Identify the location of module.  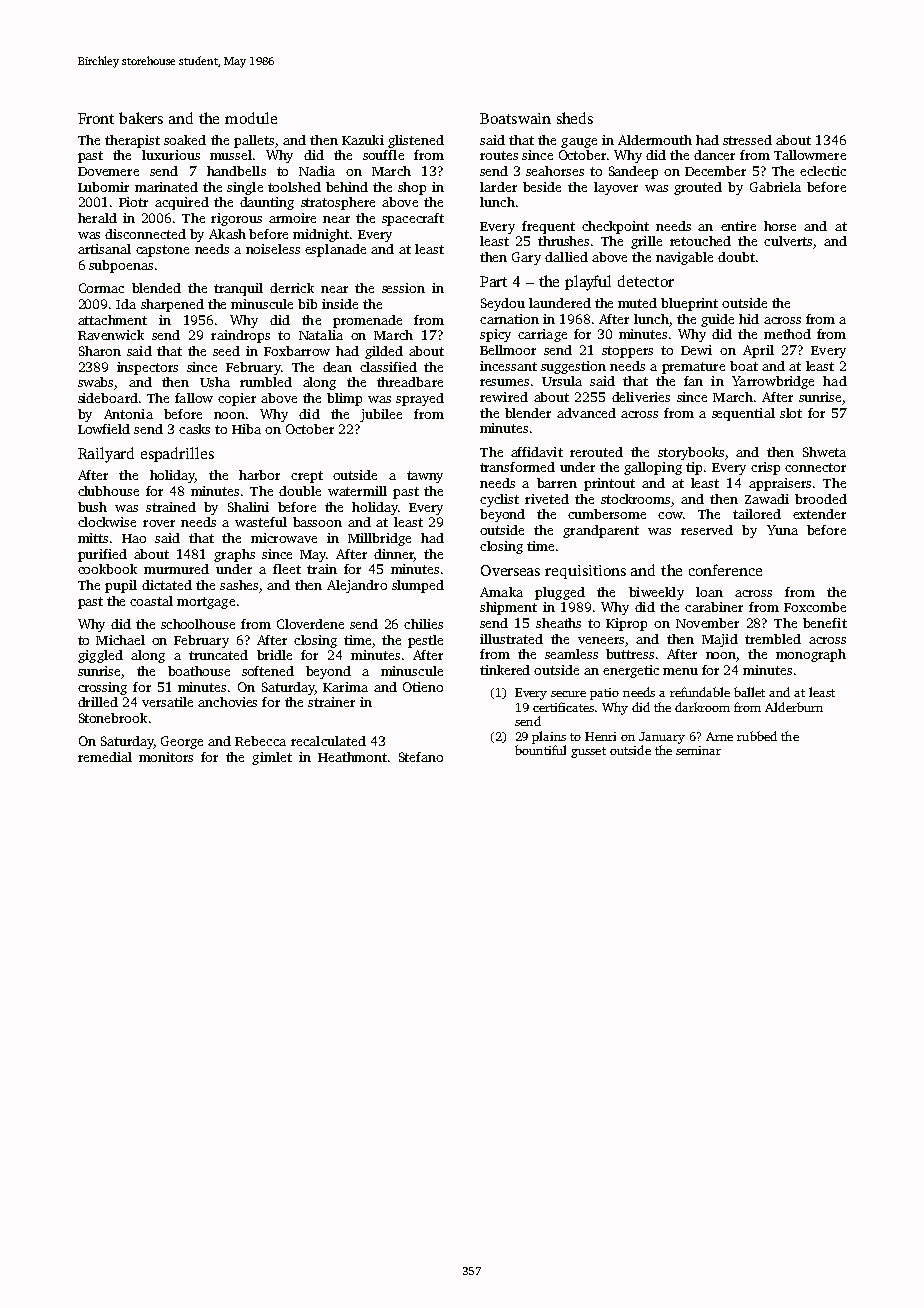
(251, 118).
